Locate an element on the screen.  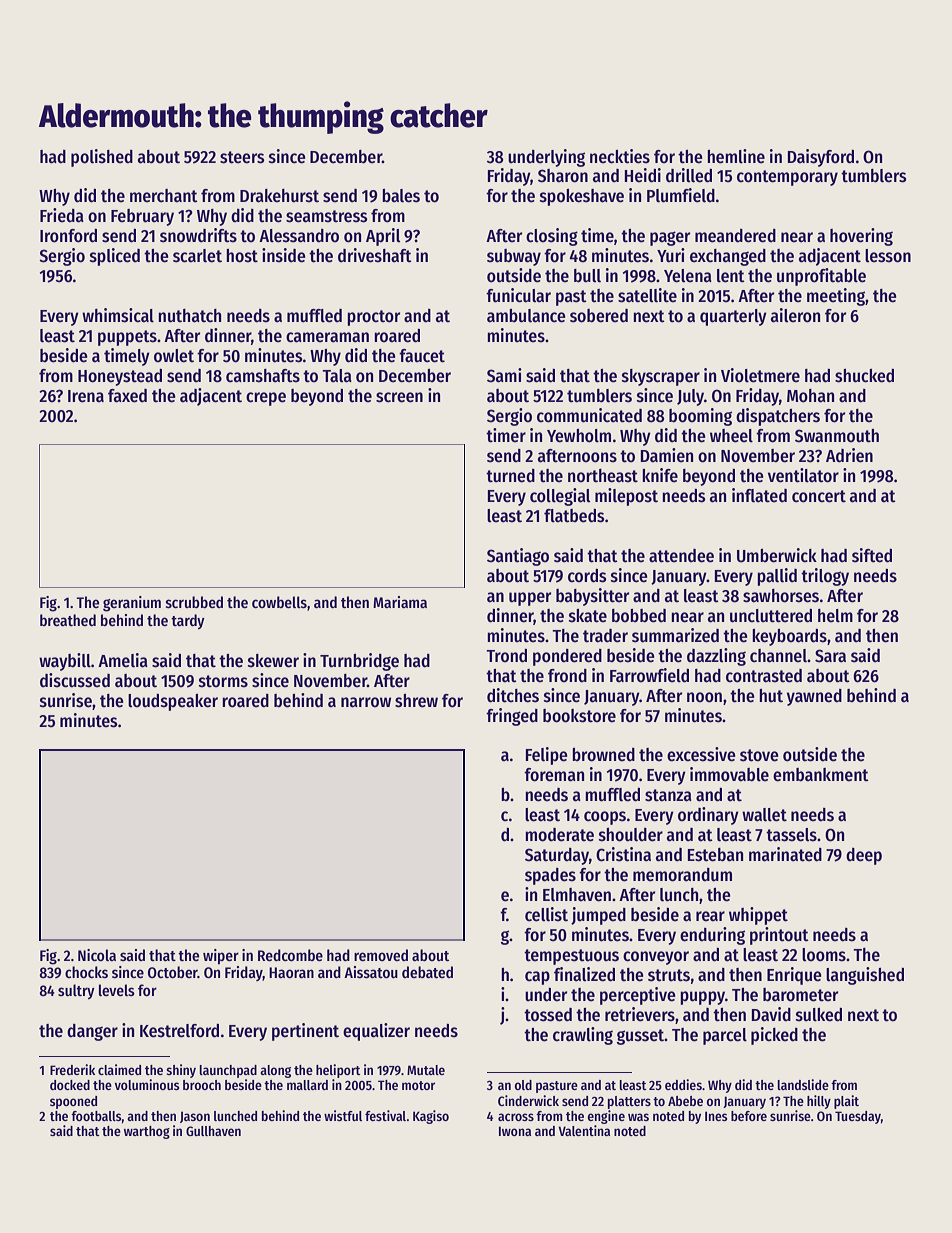
bales is located at coordinates (401, 196).
